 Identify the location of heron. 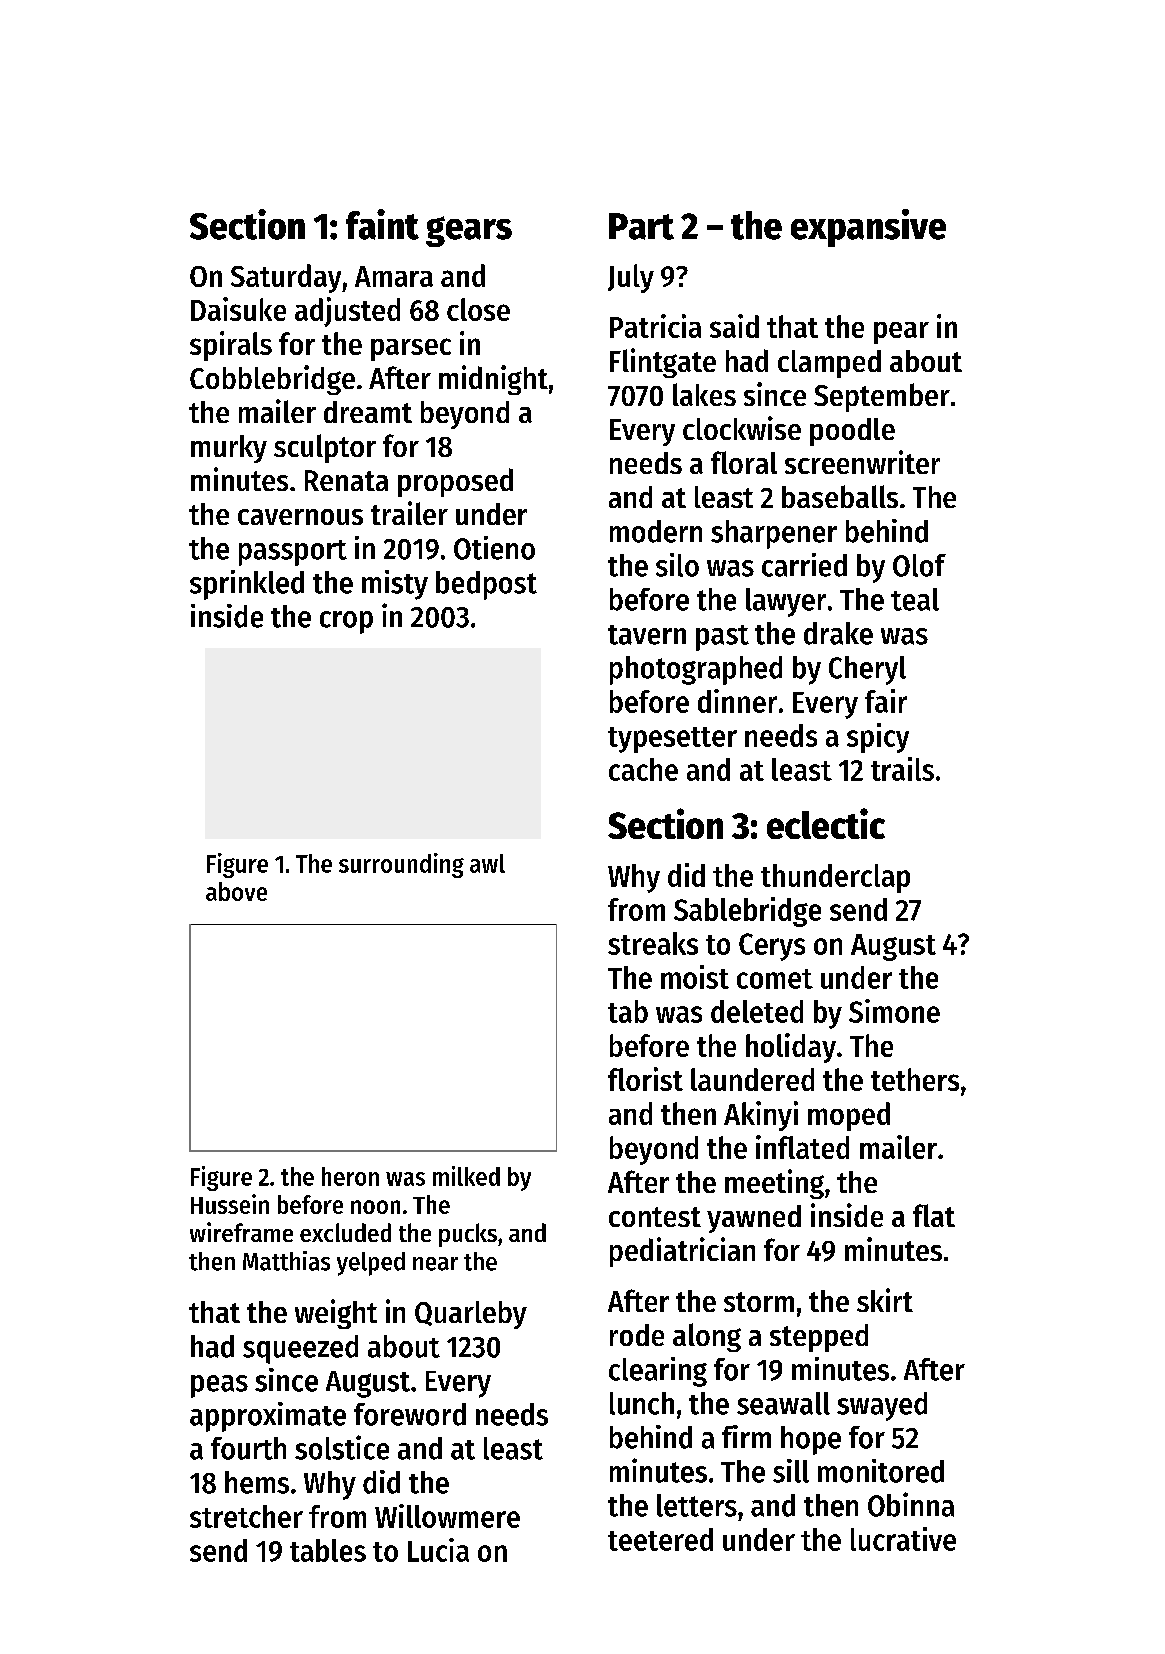
(350, 1176).
